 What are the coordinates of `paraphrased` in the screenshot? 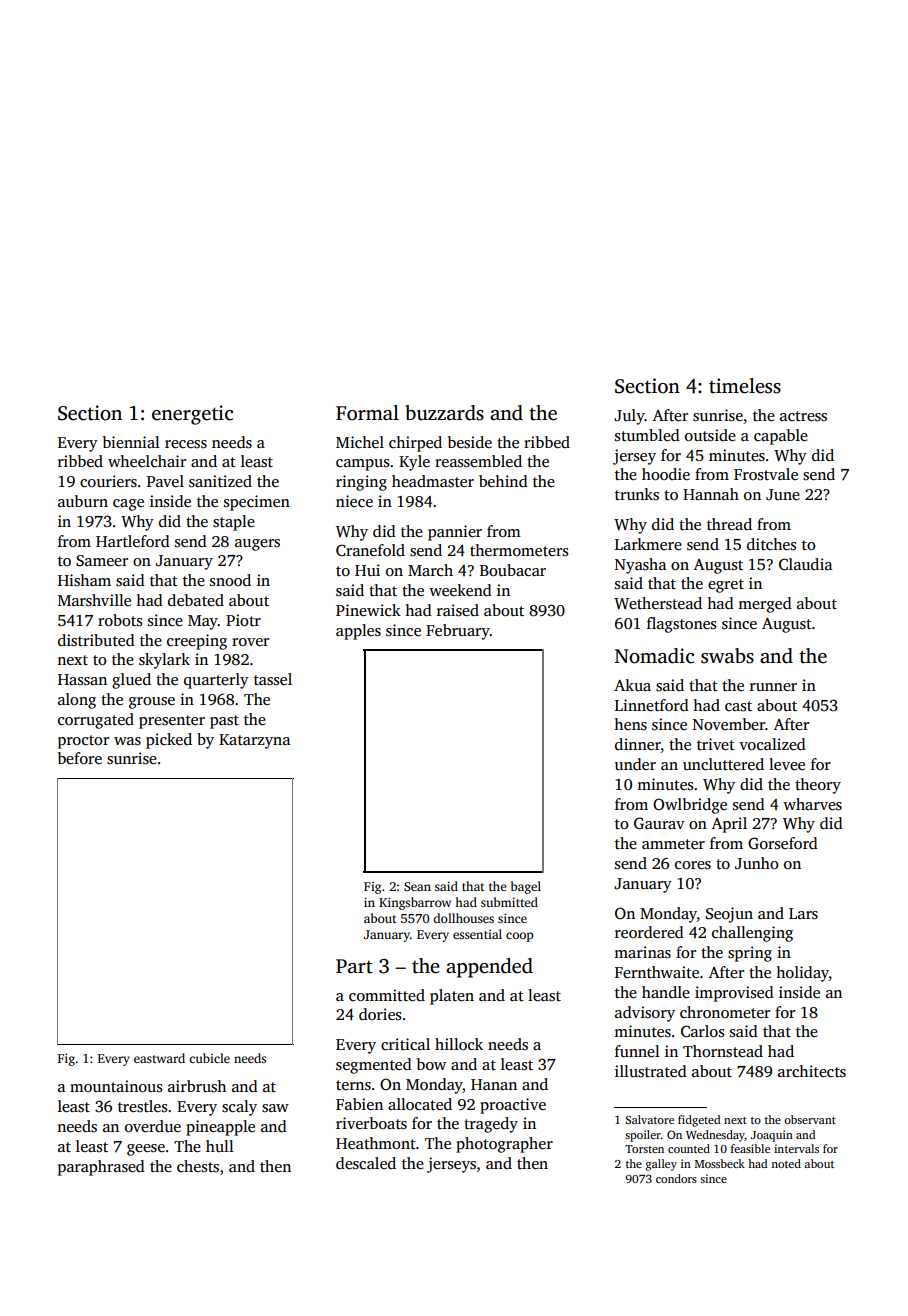 It's located at (101, 1168).
